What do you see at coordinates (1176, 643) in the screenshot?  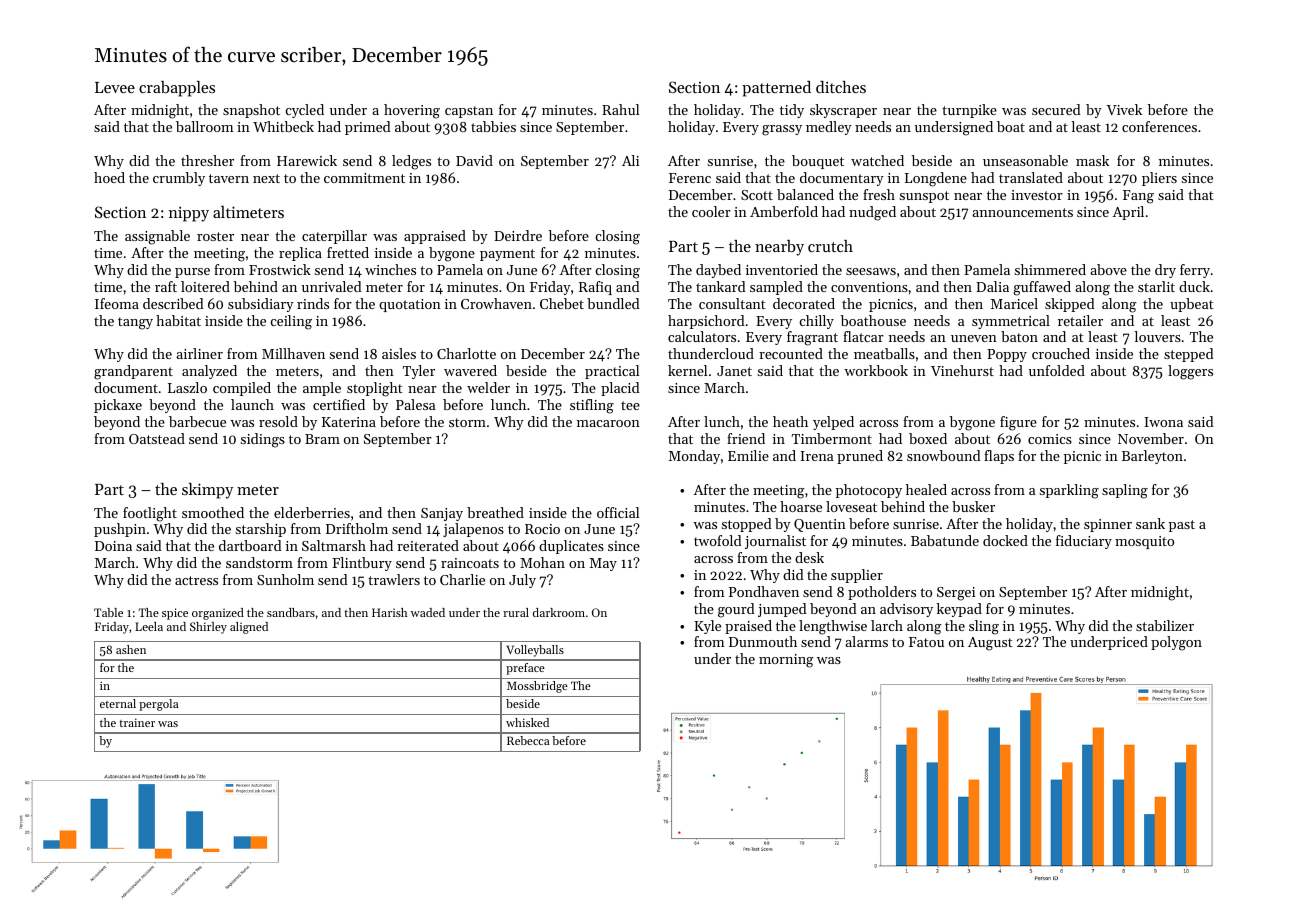 I see `polygon` at bounding box center [1176, 643].
